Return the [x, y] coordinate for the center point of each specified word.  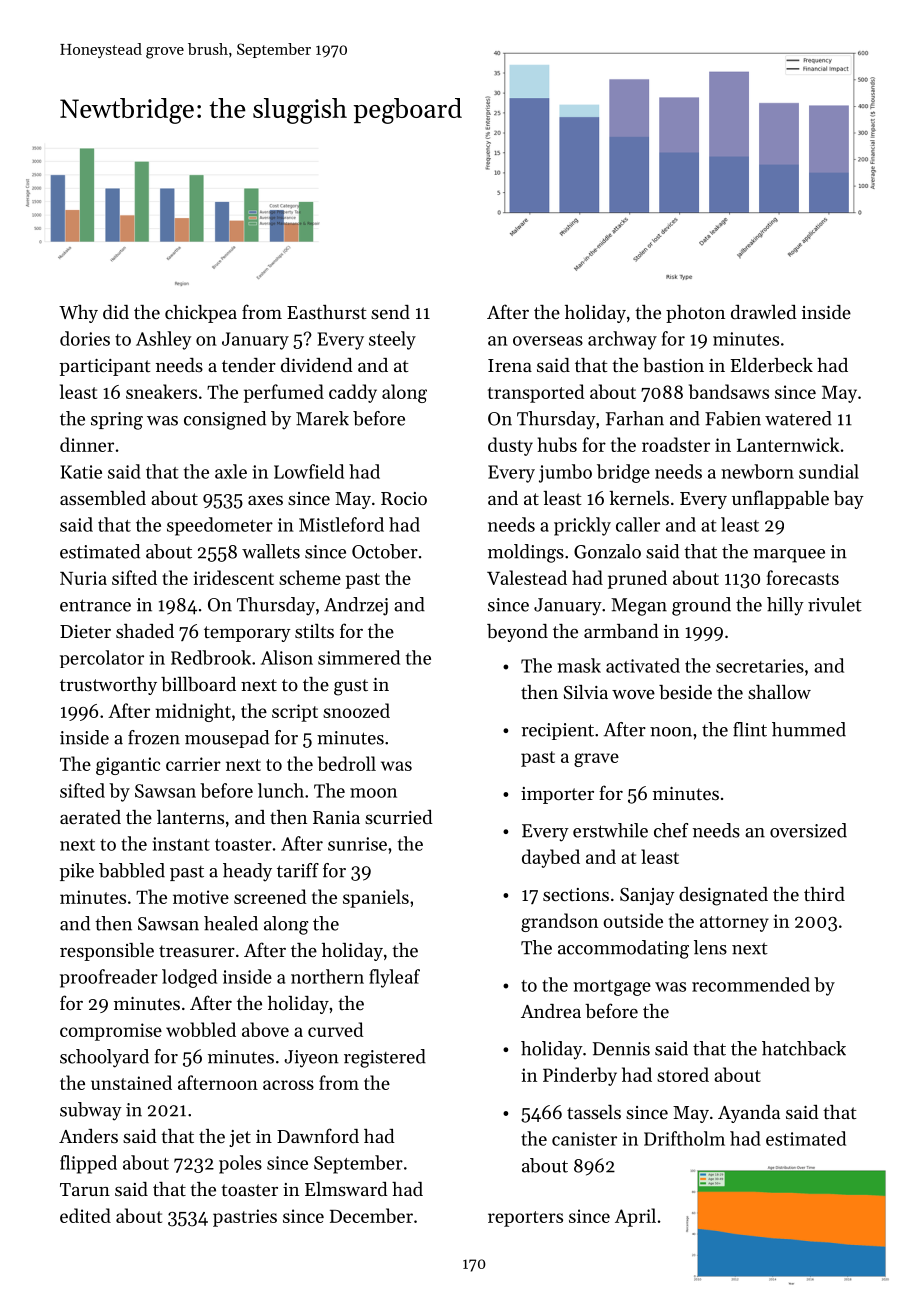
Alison [287, 657]
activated [643, 665]
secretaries [760, 666]
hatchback [804, 1048]
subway [91, 1111]
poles [240, 1164]
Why [78, 314]
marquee [789, 556]
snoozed [356, 710]
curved [336, 1029]
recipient [557, 731]
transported [536, 393]
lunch [281, 790]
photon [695, 314]
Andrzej [356, 606]
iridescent [233, 577]
